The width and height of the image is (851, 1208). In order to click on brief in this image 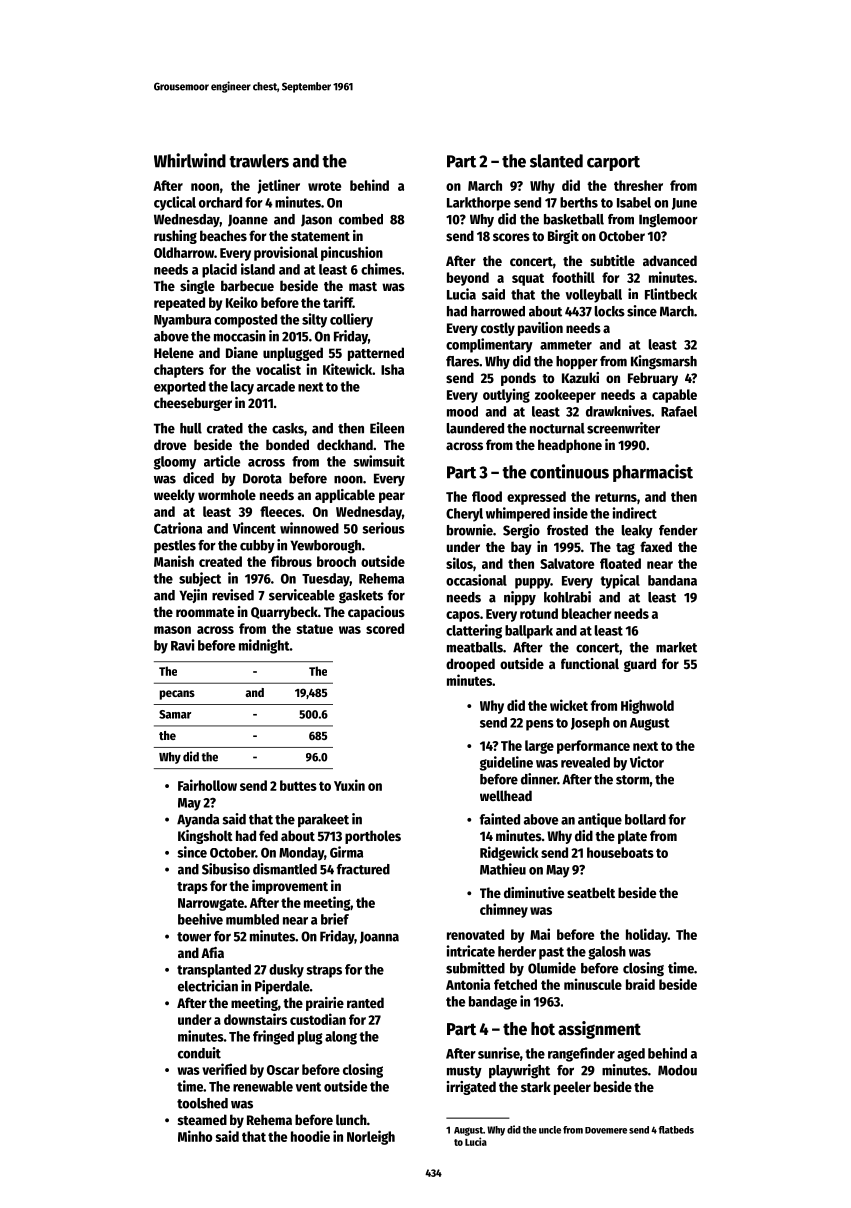, I will do `click(335, 919)`.
